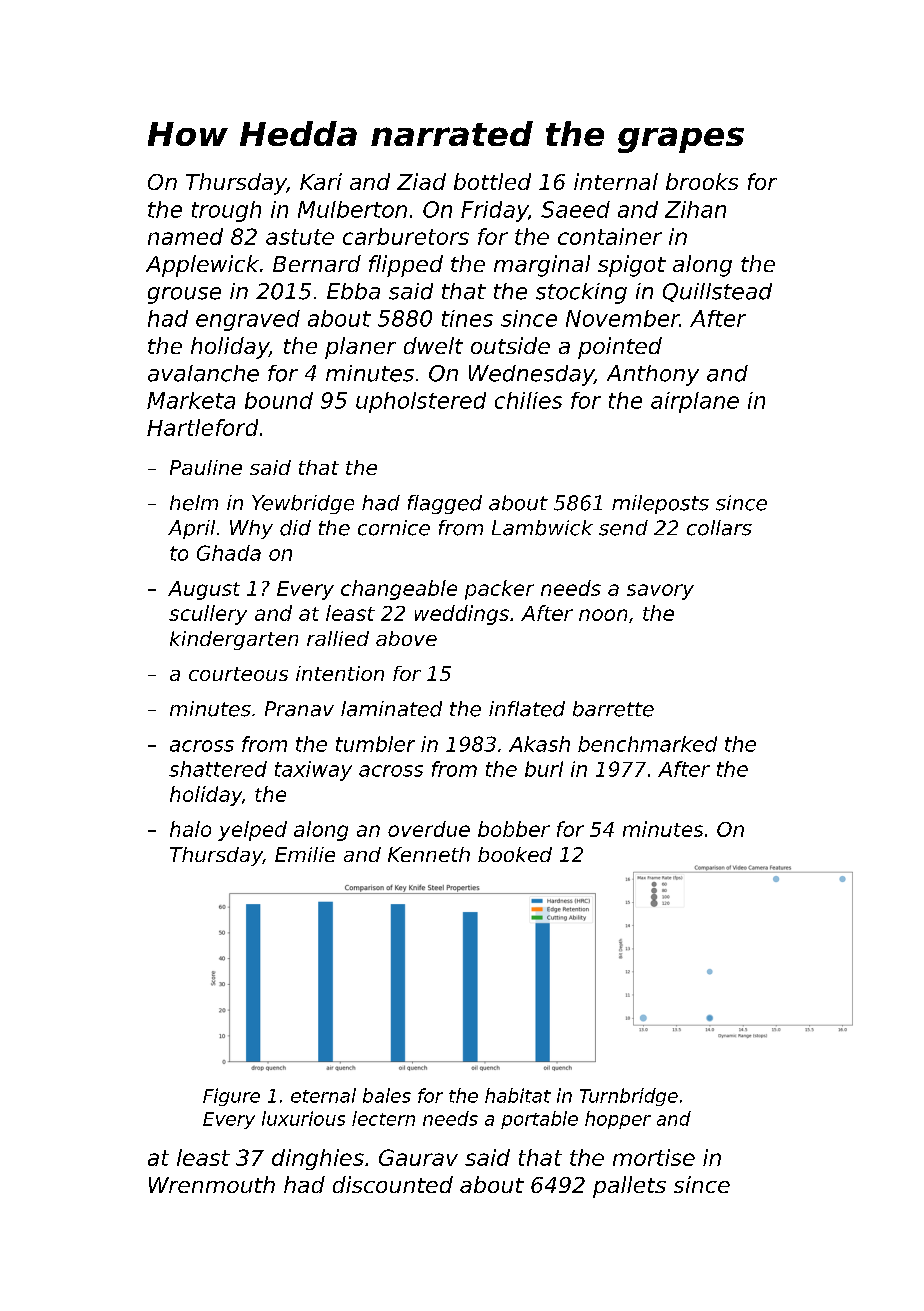  I want to click on pallets, so click(629, 1187).
